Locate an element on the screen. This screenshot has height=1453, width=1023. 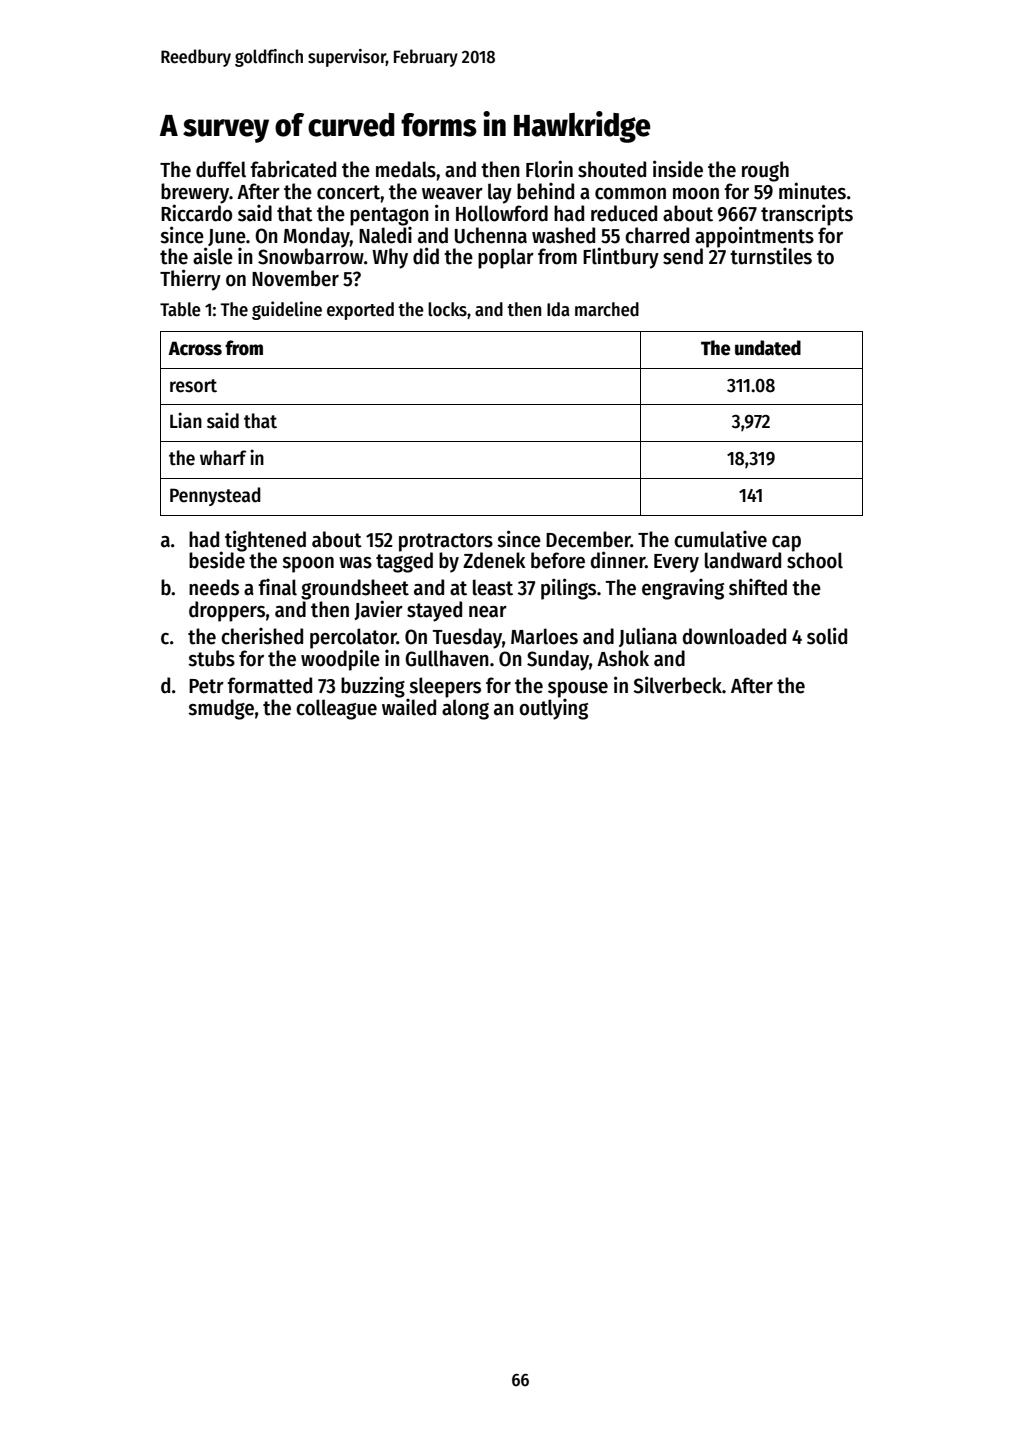
pilings is located at coordinates (568, 589).
